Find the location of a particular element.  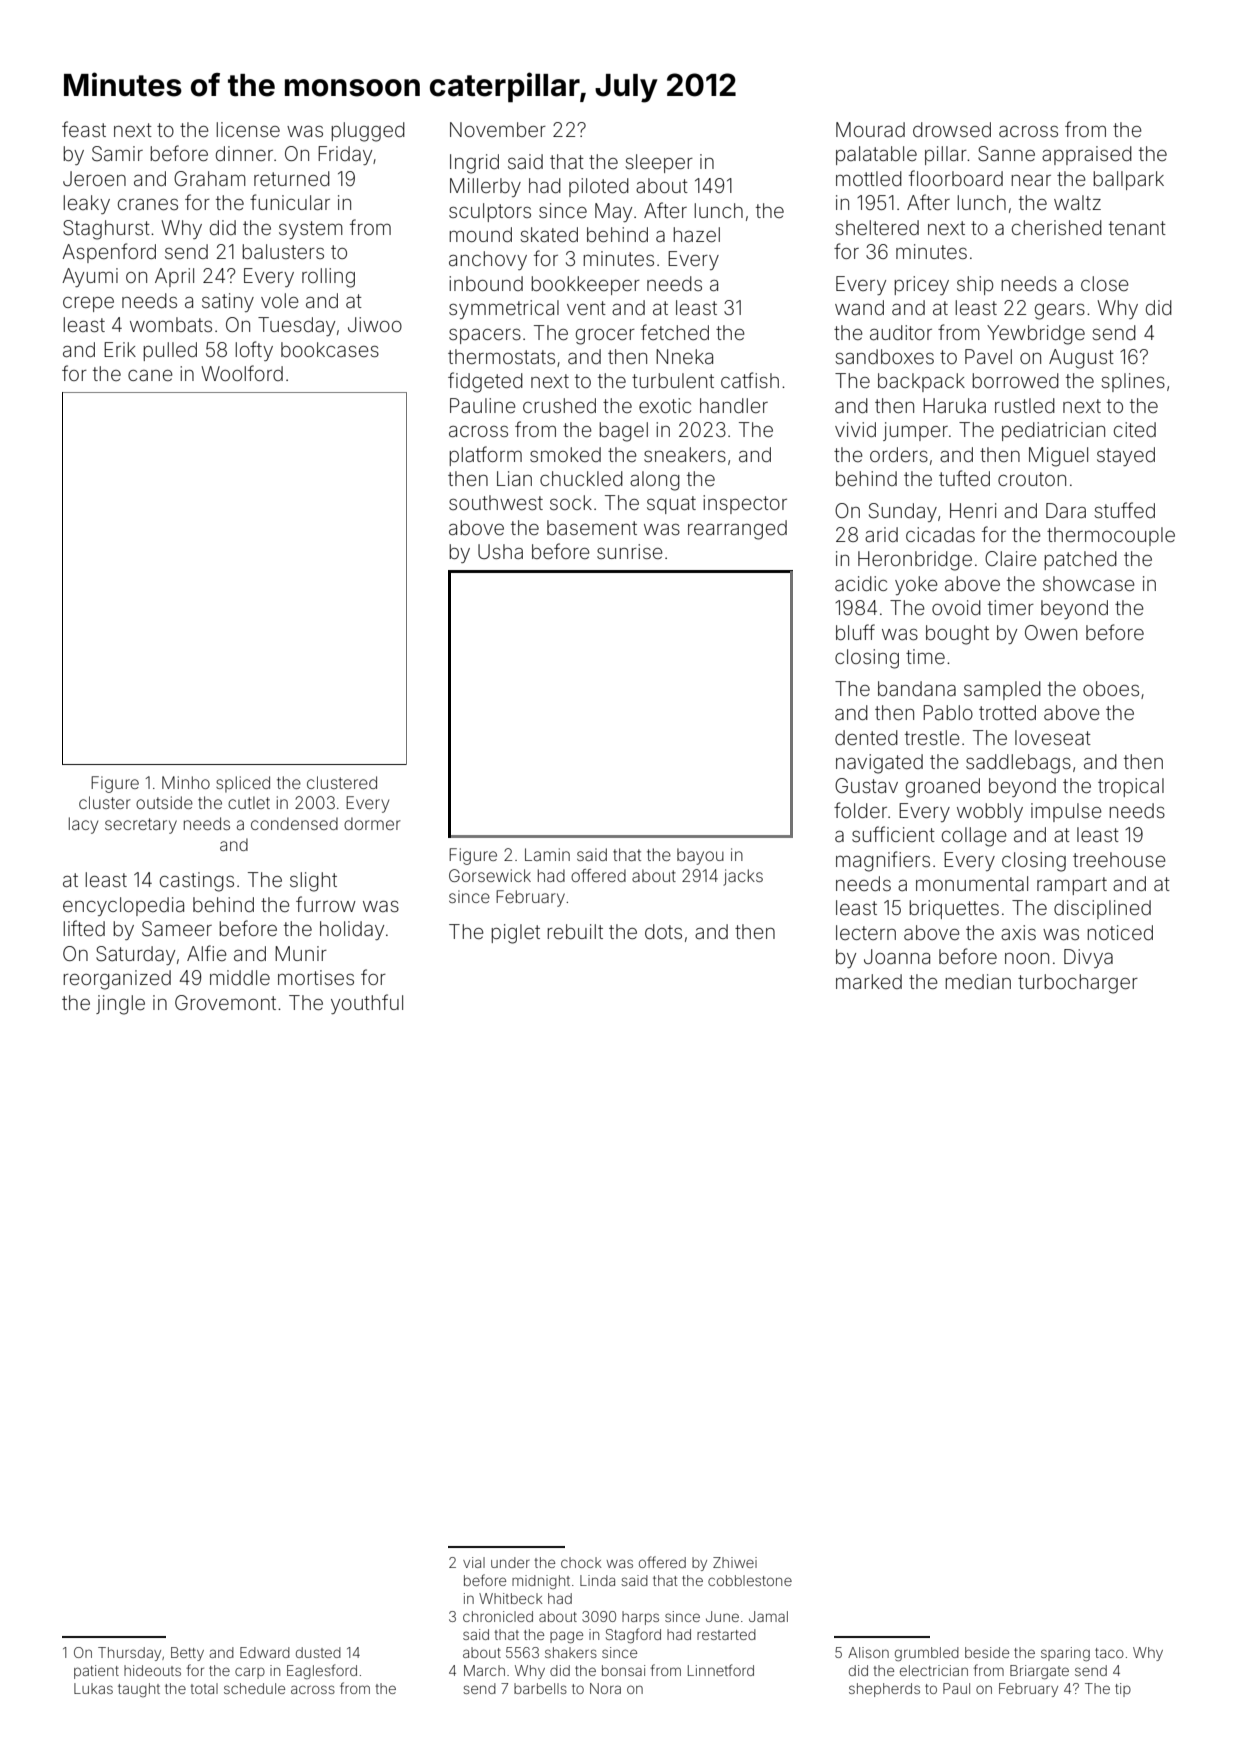

Grovemont is located at coordinates (225, 1002).
